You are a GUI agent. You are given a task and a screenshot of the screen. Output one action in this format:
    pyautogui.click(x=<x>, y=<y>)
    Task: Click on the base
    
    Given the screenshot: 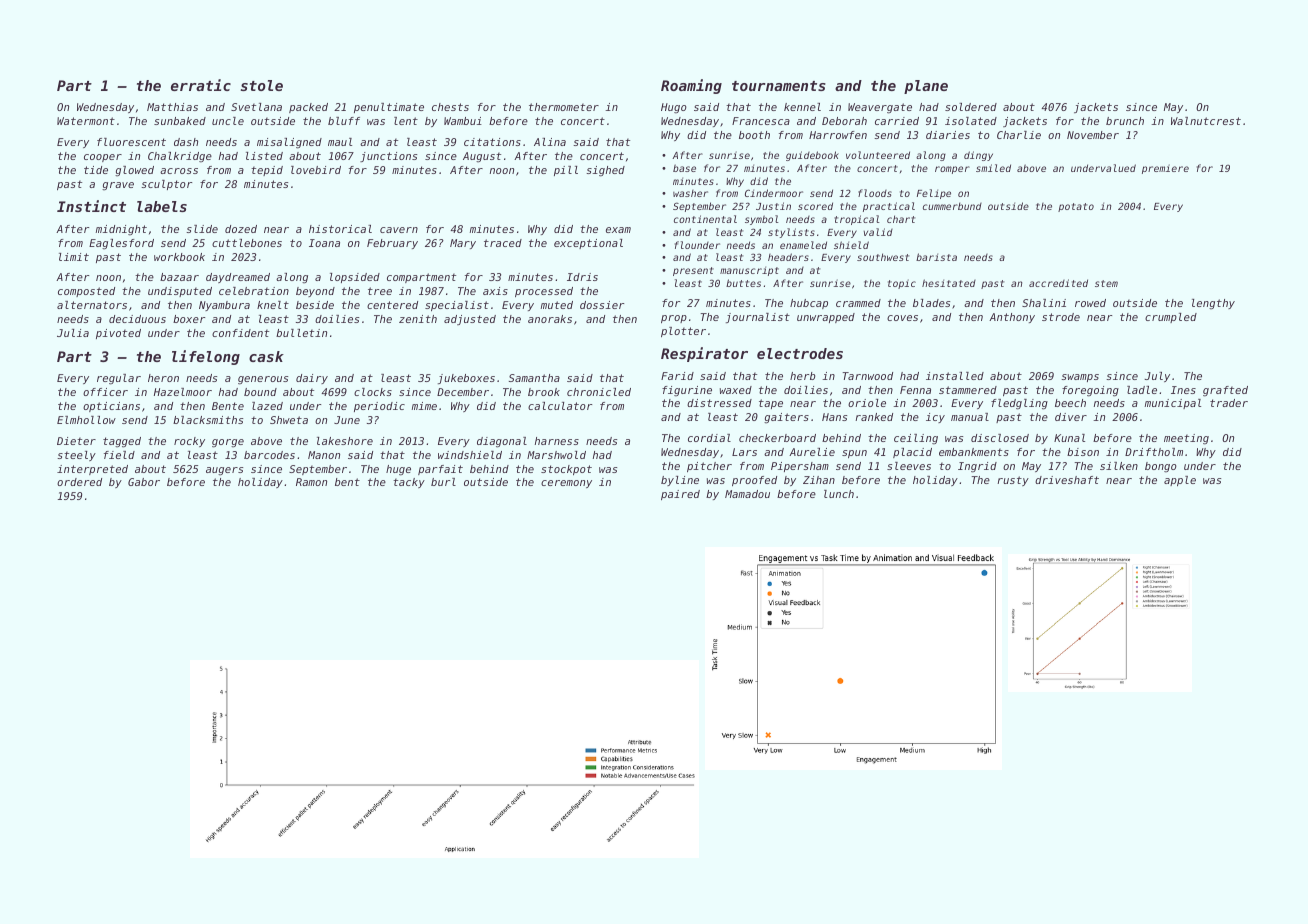 What is the action you would take?
    pyautogui.click(x=684, y=168)
